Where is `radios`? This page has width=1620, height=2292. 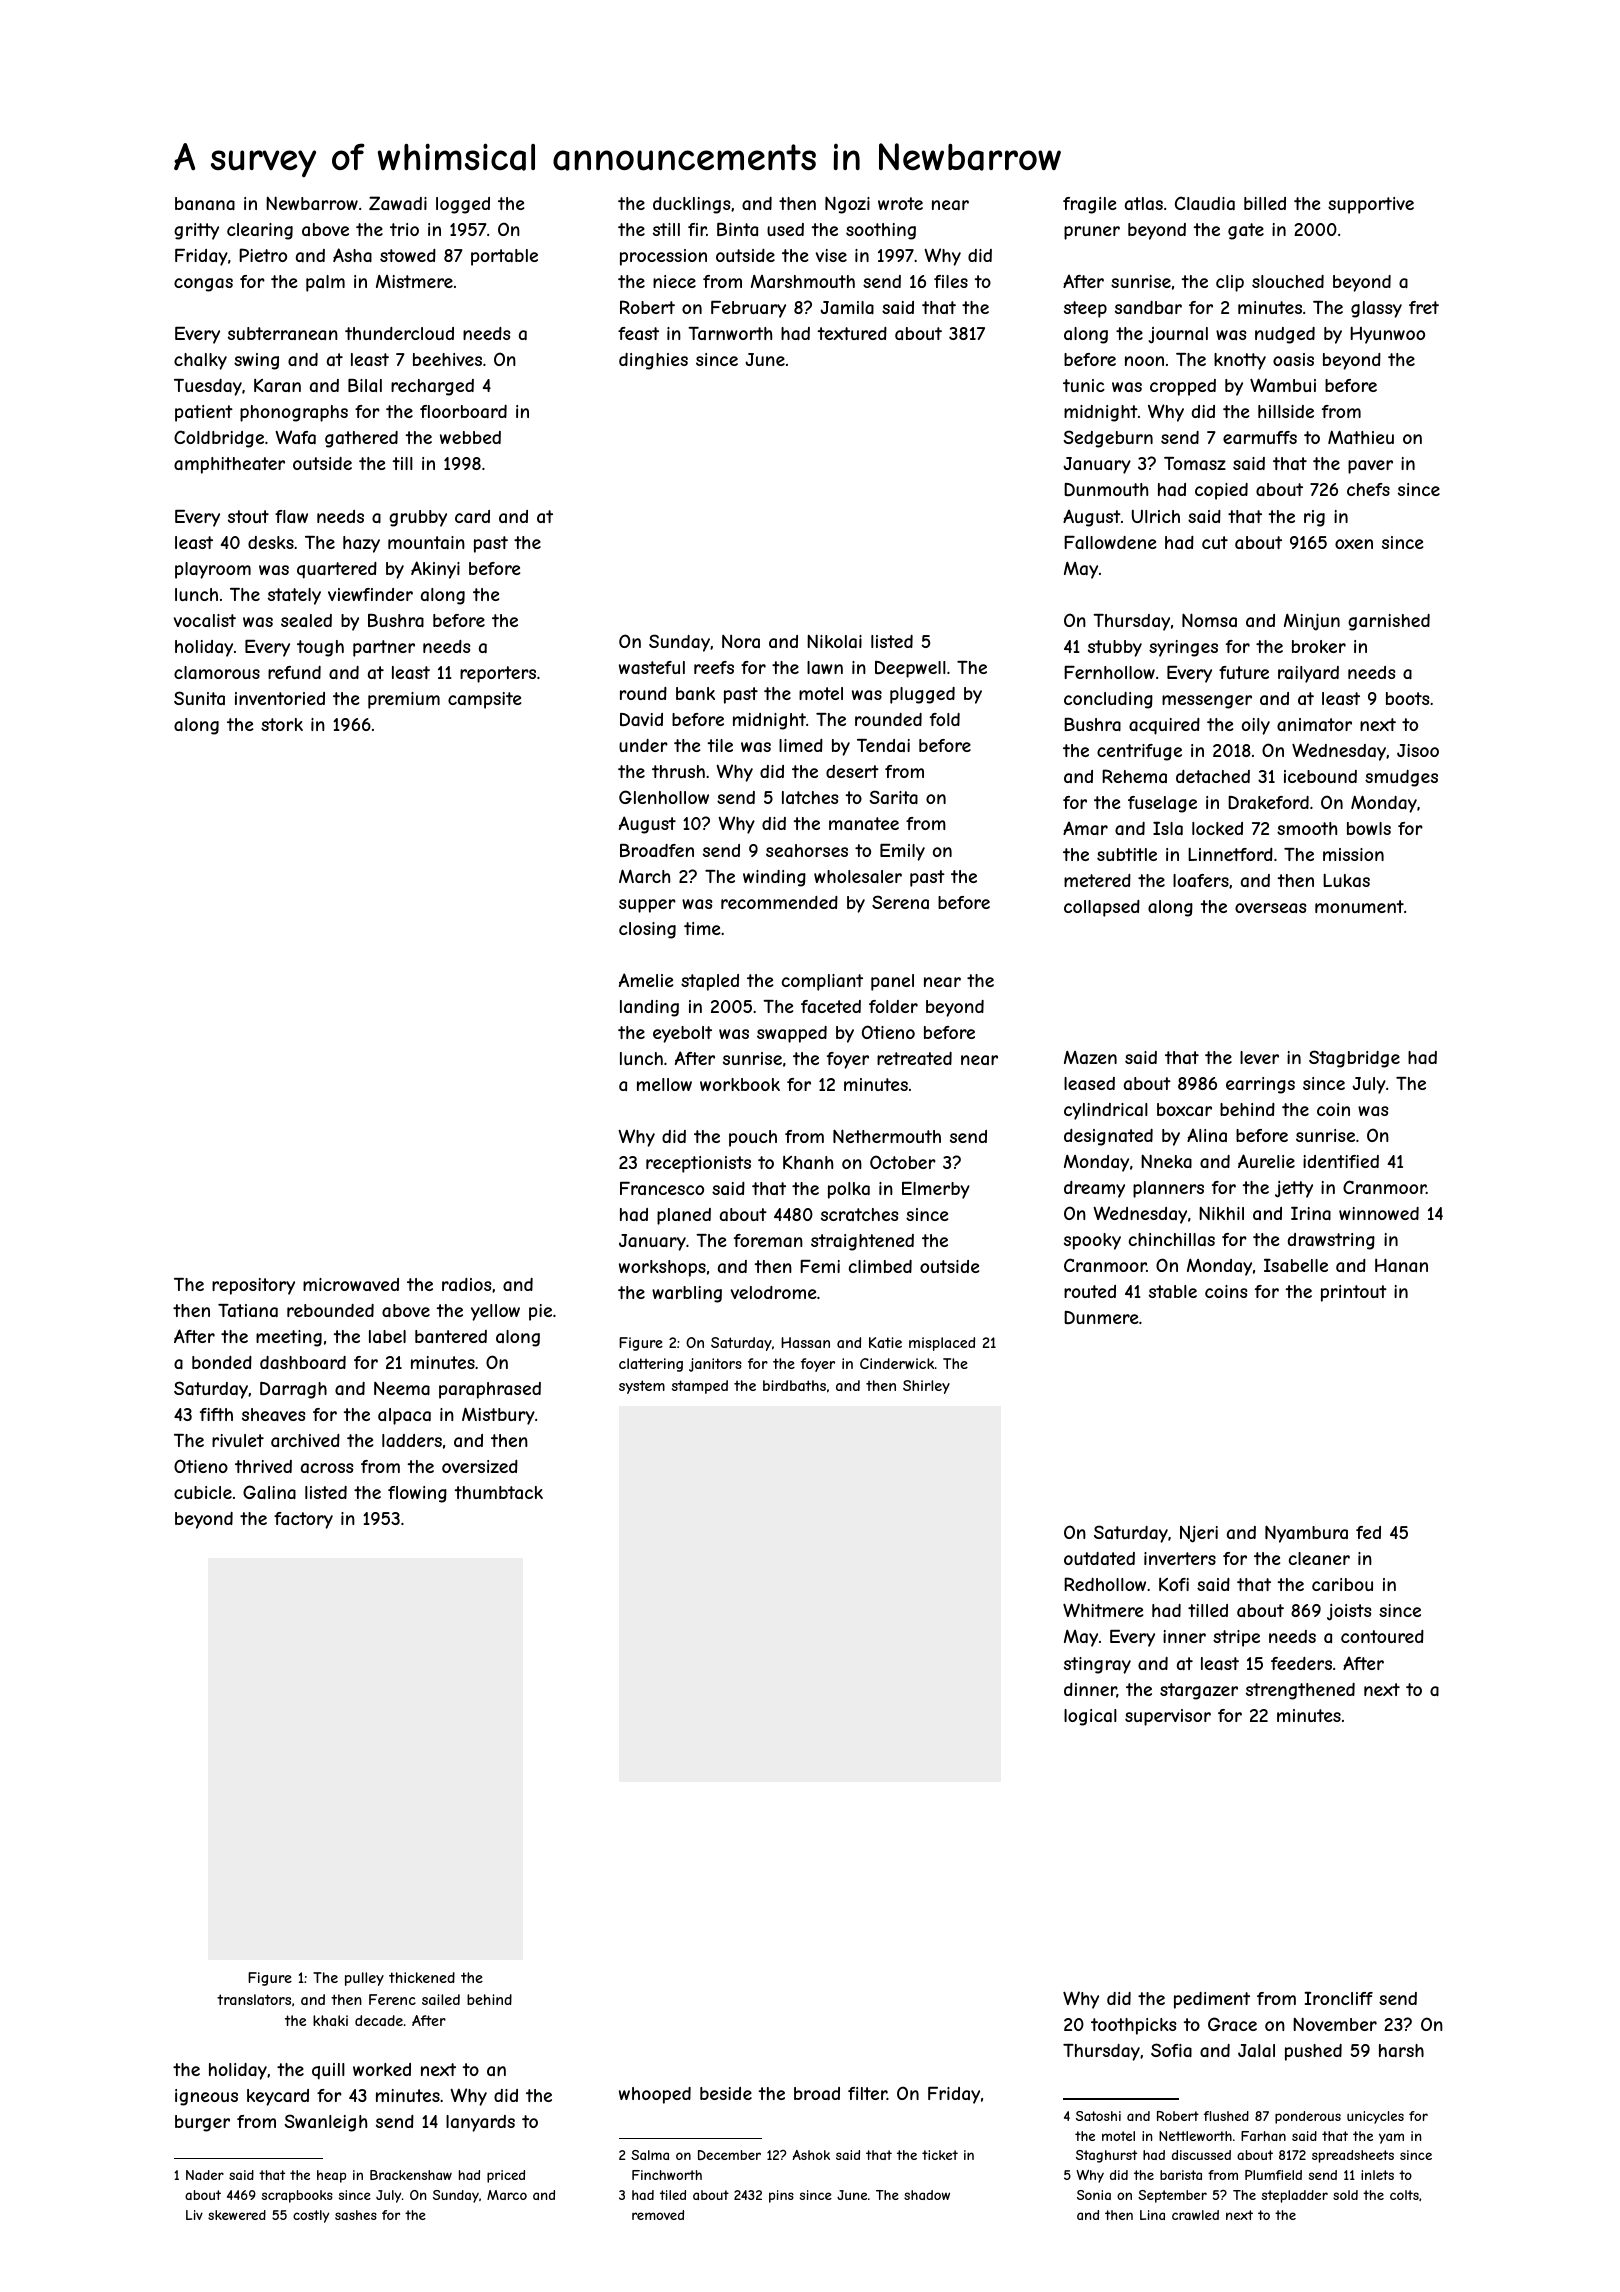 radios is located at coordinates (466, 1284).
